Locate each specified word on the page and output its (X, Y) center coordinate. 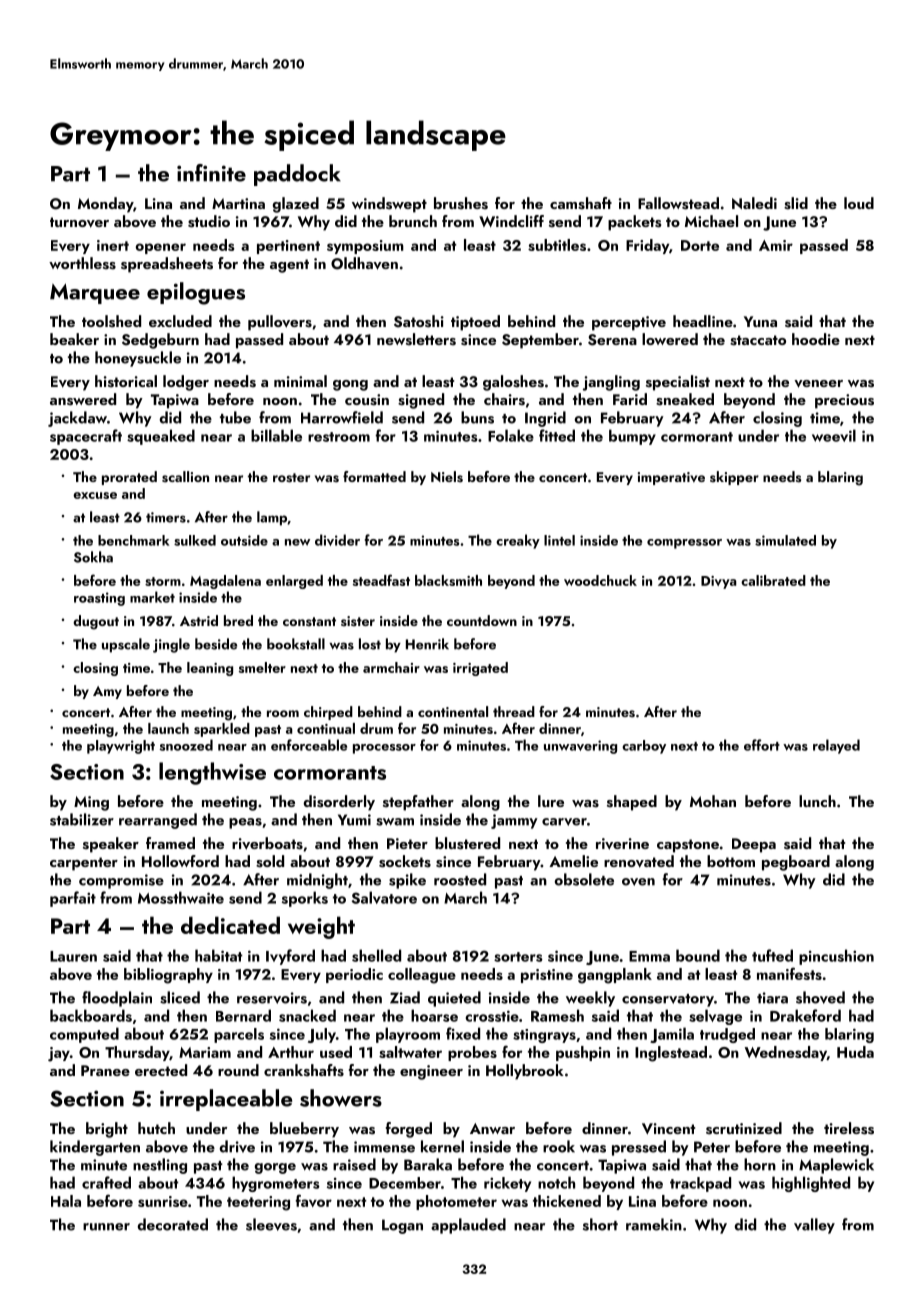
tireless (849, 1128)
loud (859, 203)
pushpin (583, 1053)
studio (209, 221)
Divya (719, 582)
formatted (374, 476)
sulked (195, 540)
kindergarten (95, 1148)
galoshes (513, 383)
